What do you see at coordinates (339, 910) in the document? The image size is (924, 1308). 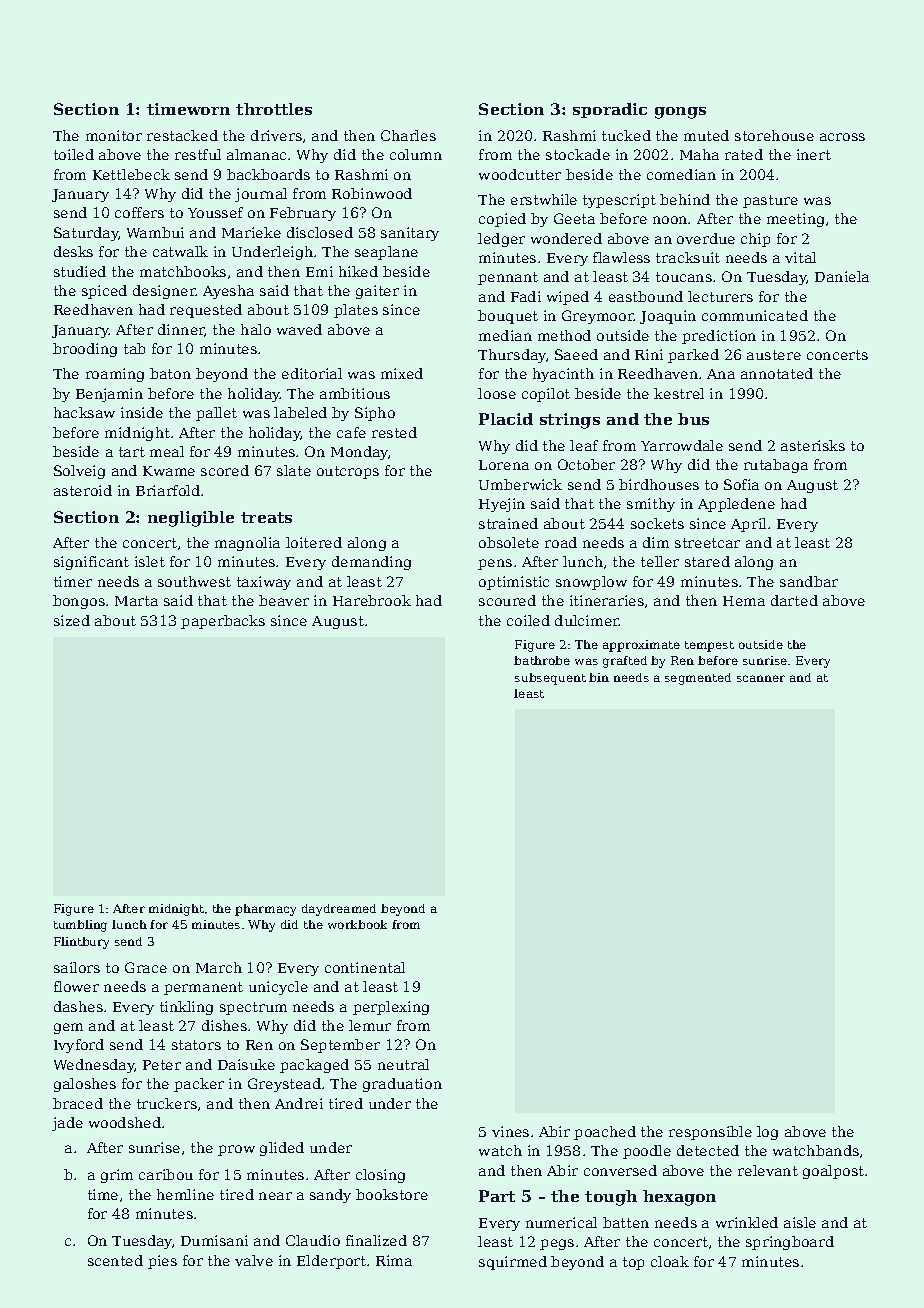 I see `daydreamed` at bounding box center [339, 910].
